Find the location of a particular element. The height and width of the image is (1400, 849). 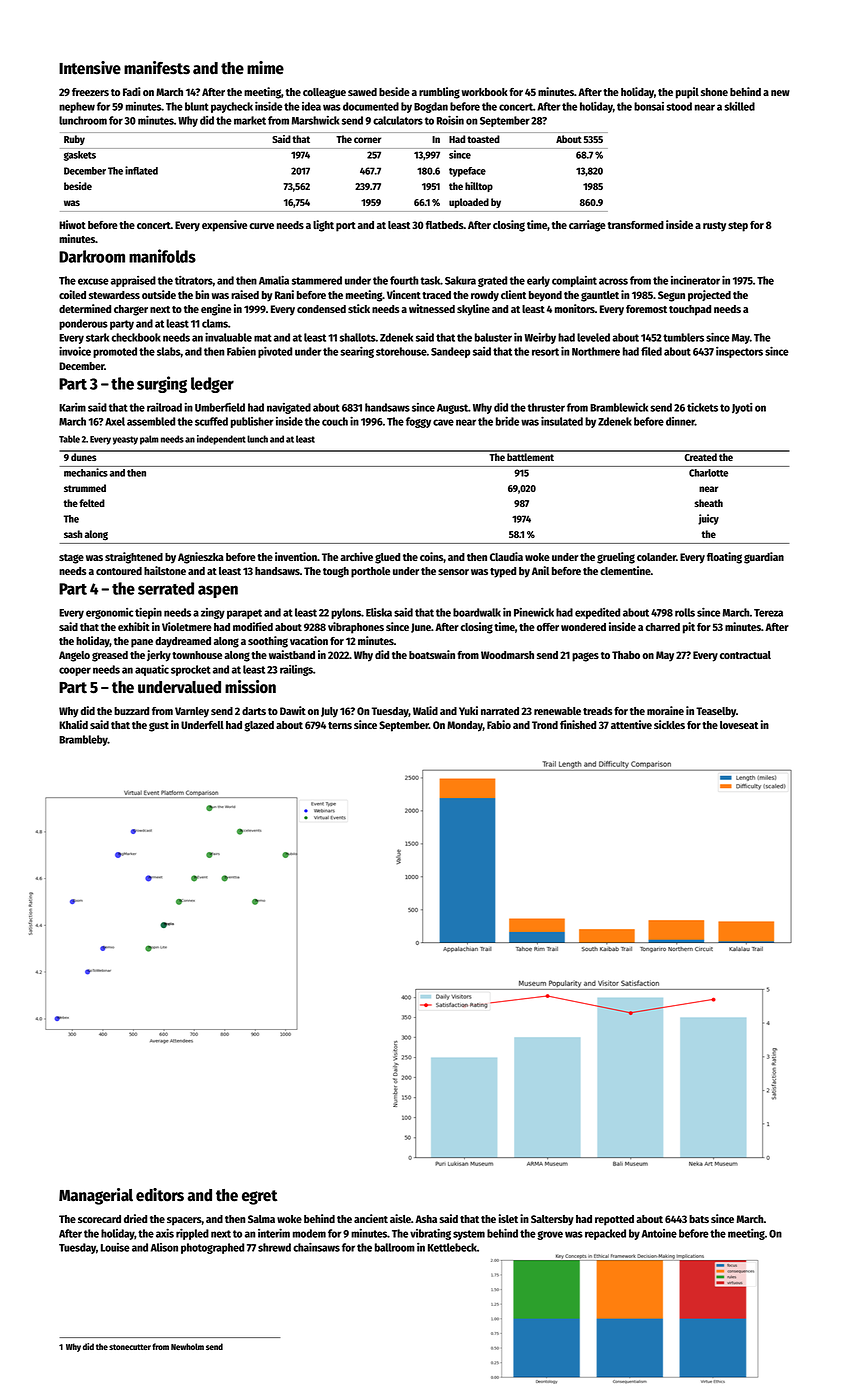

Antoine is located at coordinates (659, 1233).
